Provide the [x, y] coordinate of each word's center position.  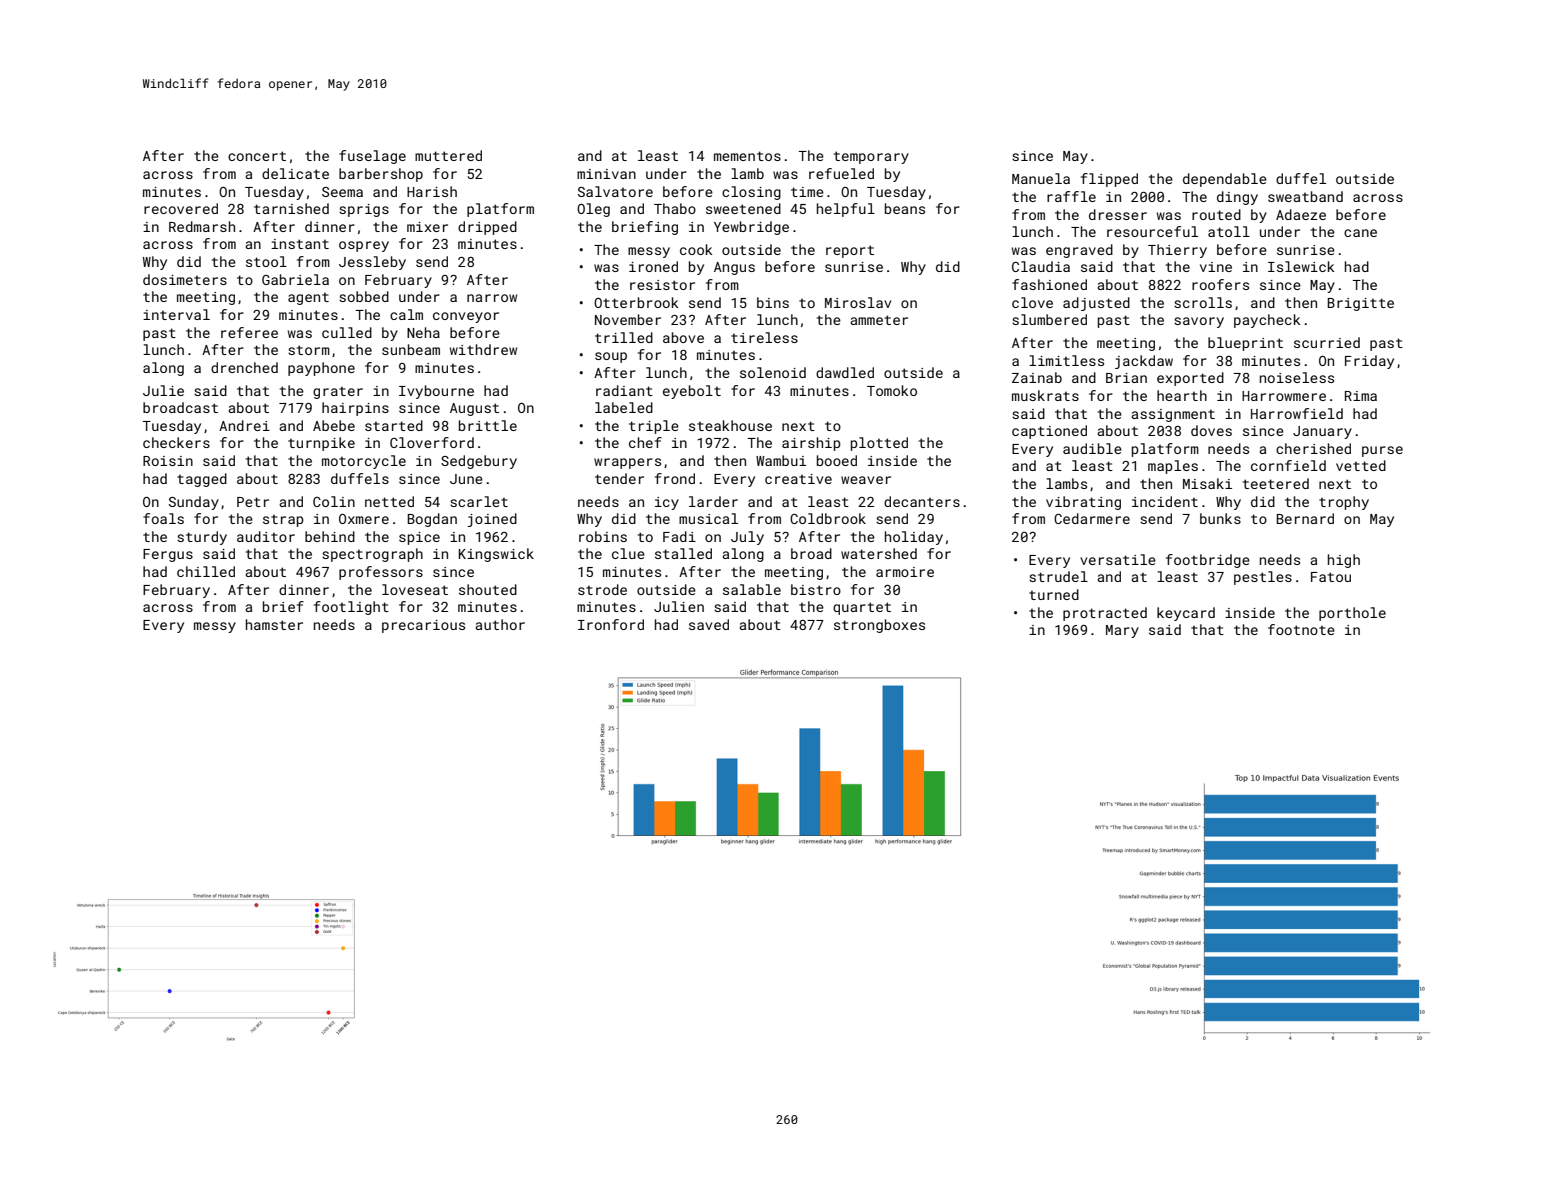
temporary [871, 157]
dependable [1225, 180]
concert [257, 156]
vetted [1361, 465]
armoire [905, 572]
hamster [274, 624]
